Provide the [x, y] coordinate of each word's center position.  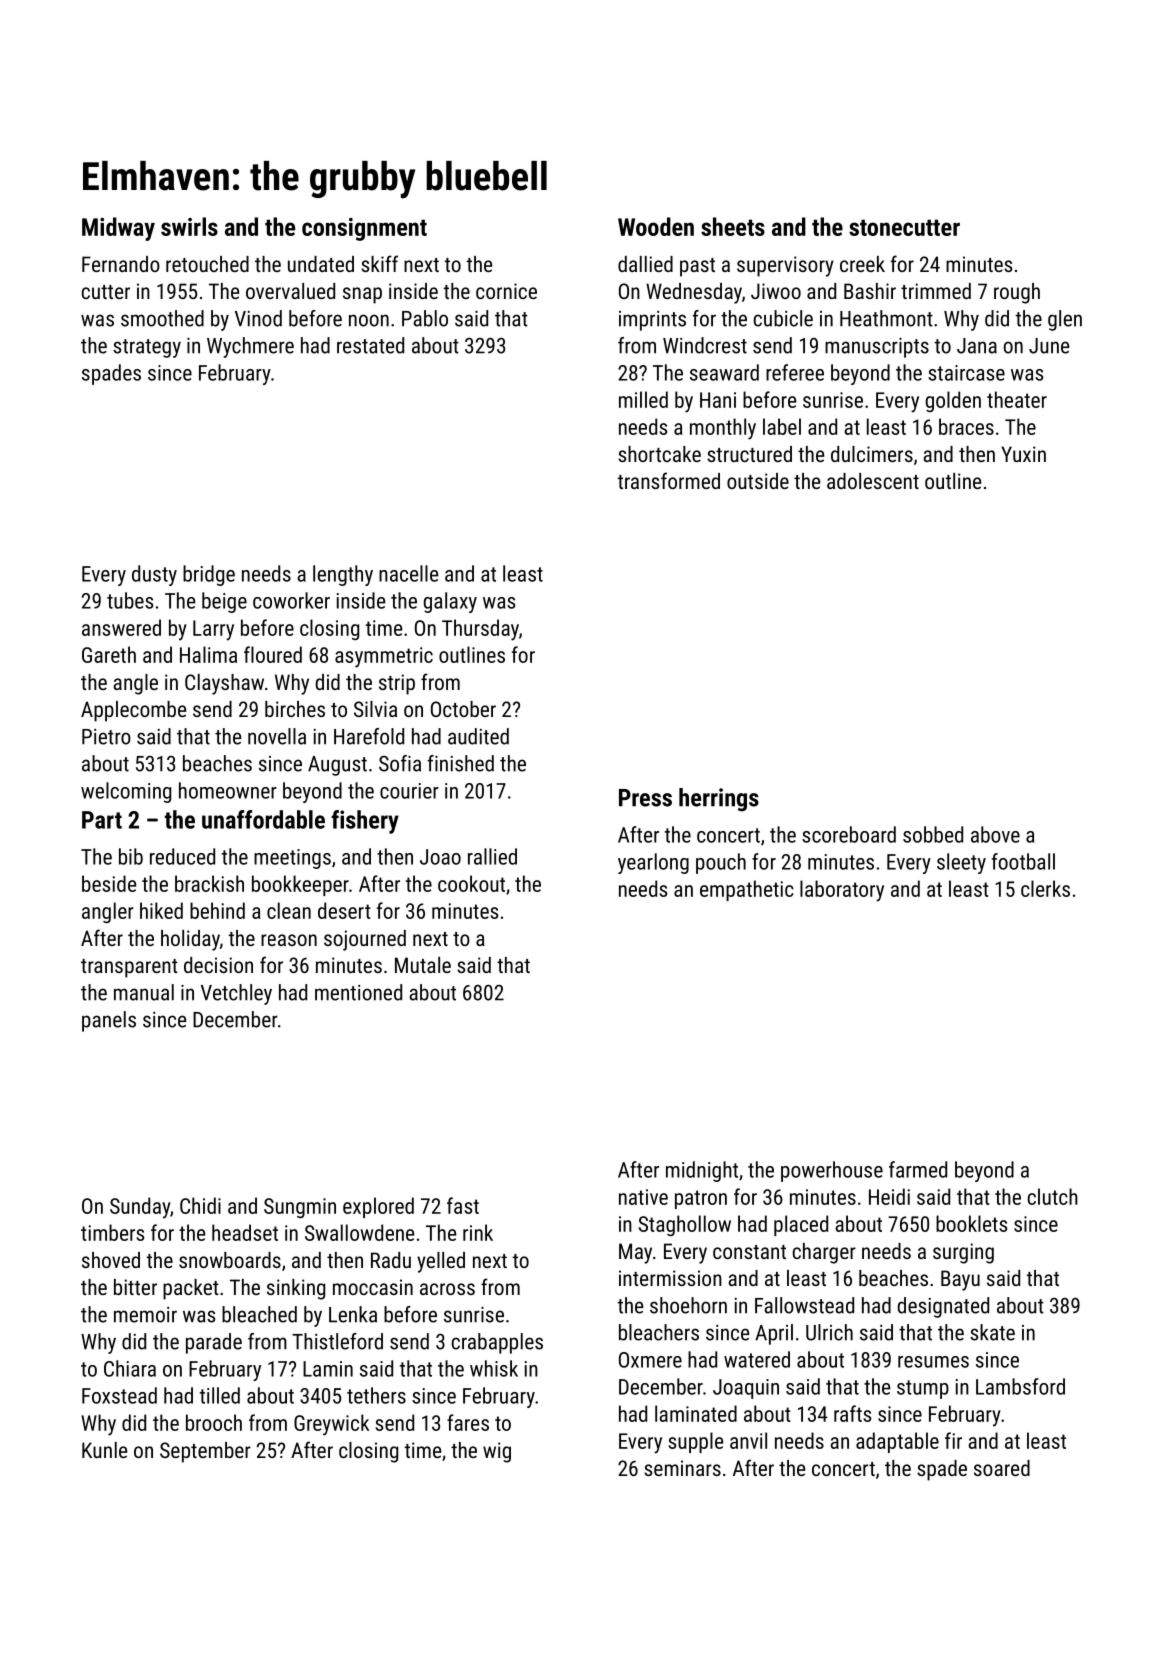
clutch [1053, 1196]
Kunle [104, 1450]
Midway [118, 229]
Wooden [656, 226]
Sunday [140, 1208]
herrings [719, 800]
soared [1002, 1468]
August [337, 766]
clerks [1045, 888]
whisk [494, 1368]
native [643, 1197]
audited [478, 736]
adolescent [873, 481]
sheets [733, 226]
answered [121, 627]
